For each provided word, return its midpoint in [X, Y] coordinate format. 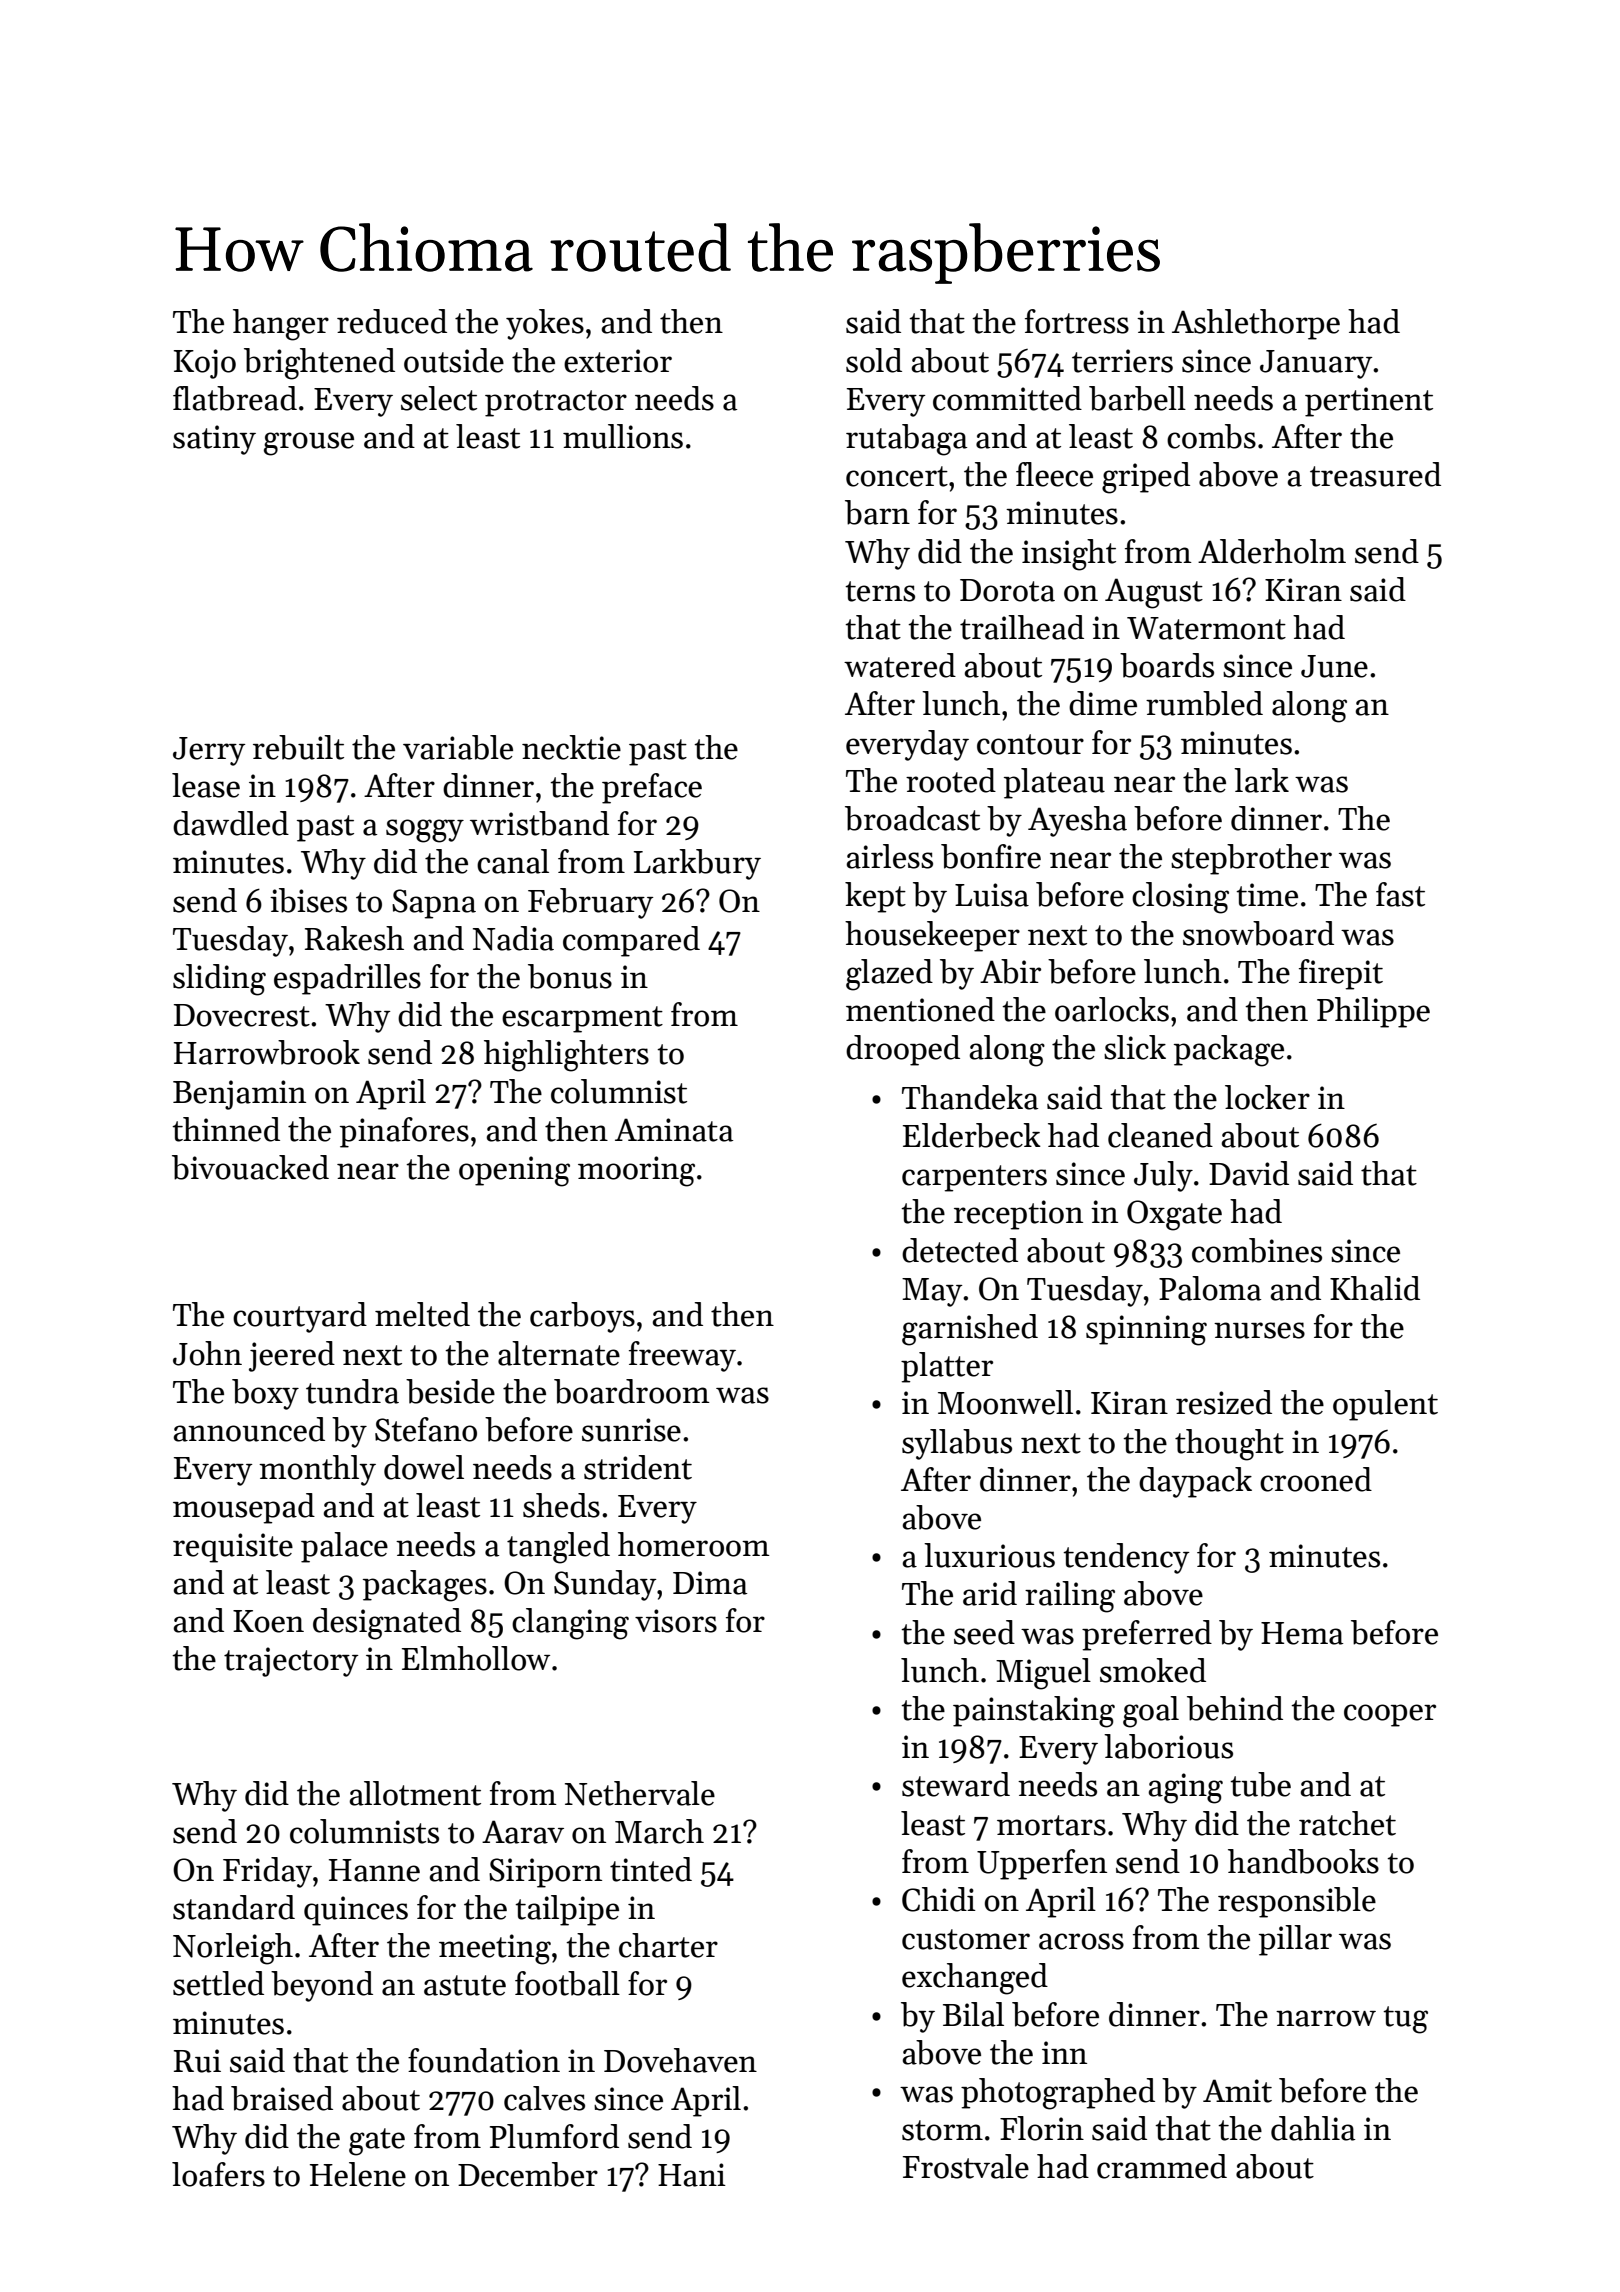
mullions [623, 436]
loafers [218, 2174]
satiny [214, 440]
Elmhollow [476, 1658]
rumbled [1204, 703]
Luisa [992, 895]
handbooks [1303, 1861]
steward [956, 1784]
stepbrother [1251, 859]
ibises [308, 900]
